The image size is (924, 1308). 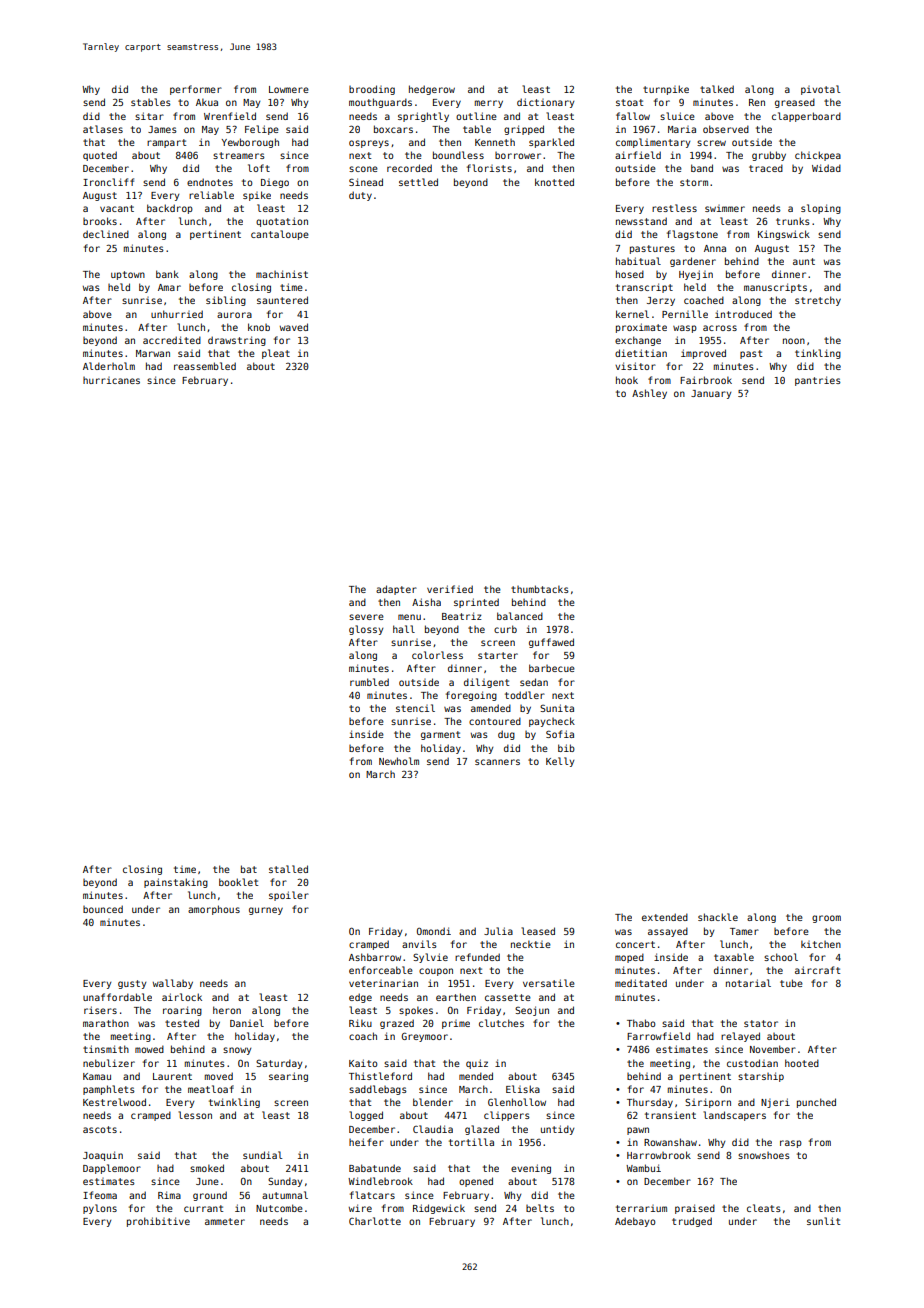 I want to click on pleat, so click(x=276, y=354).
